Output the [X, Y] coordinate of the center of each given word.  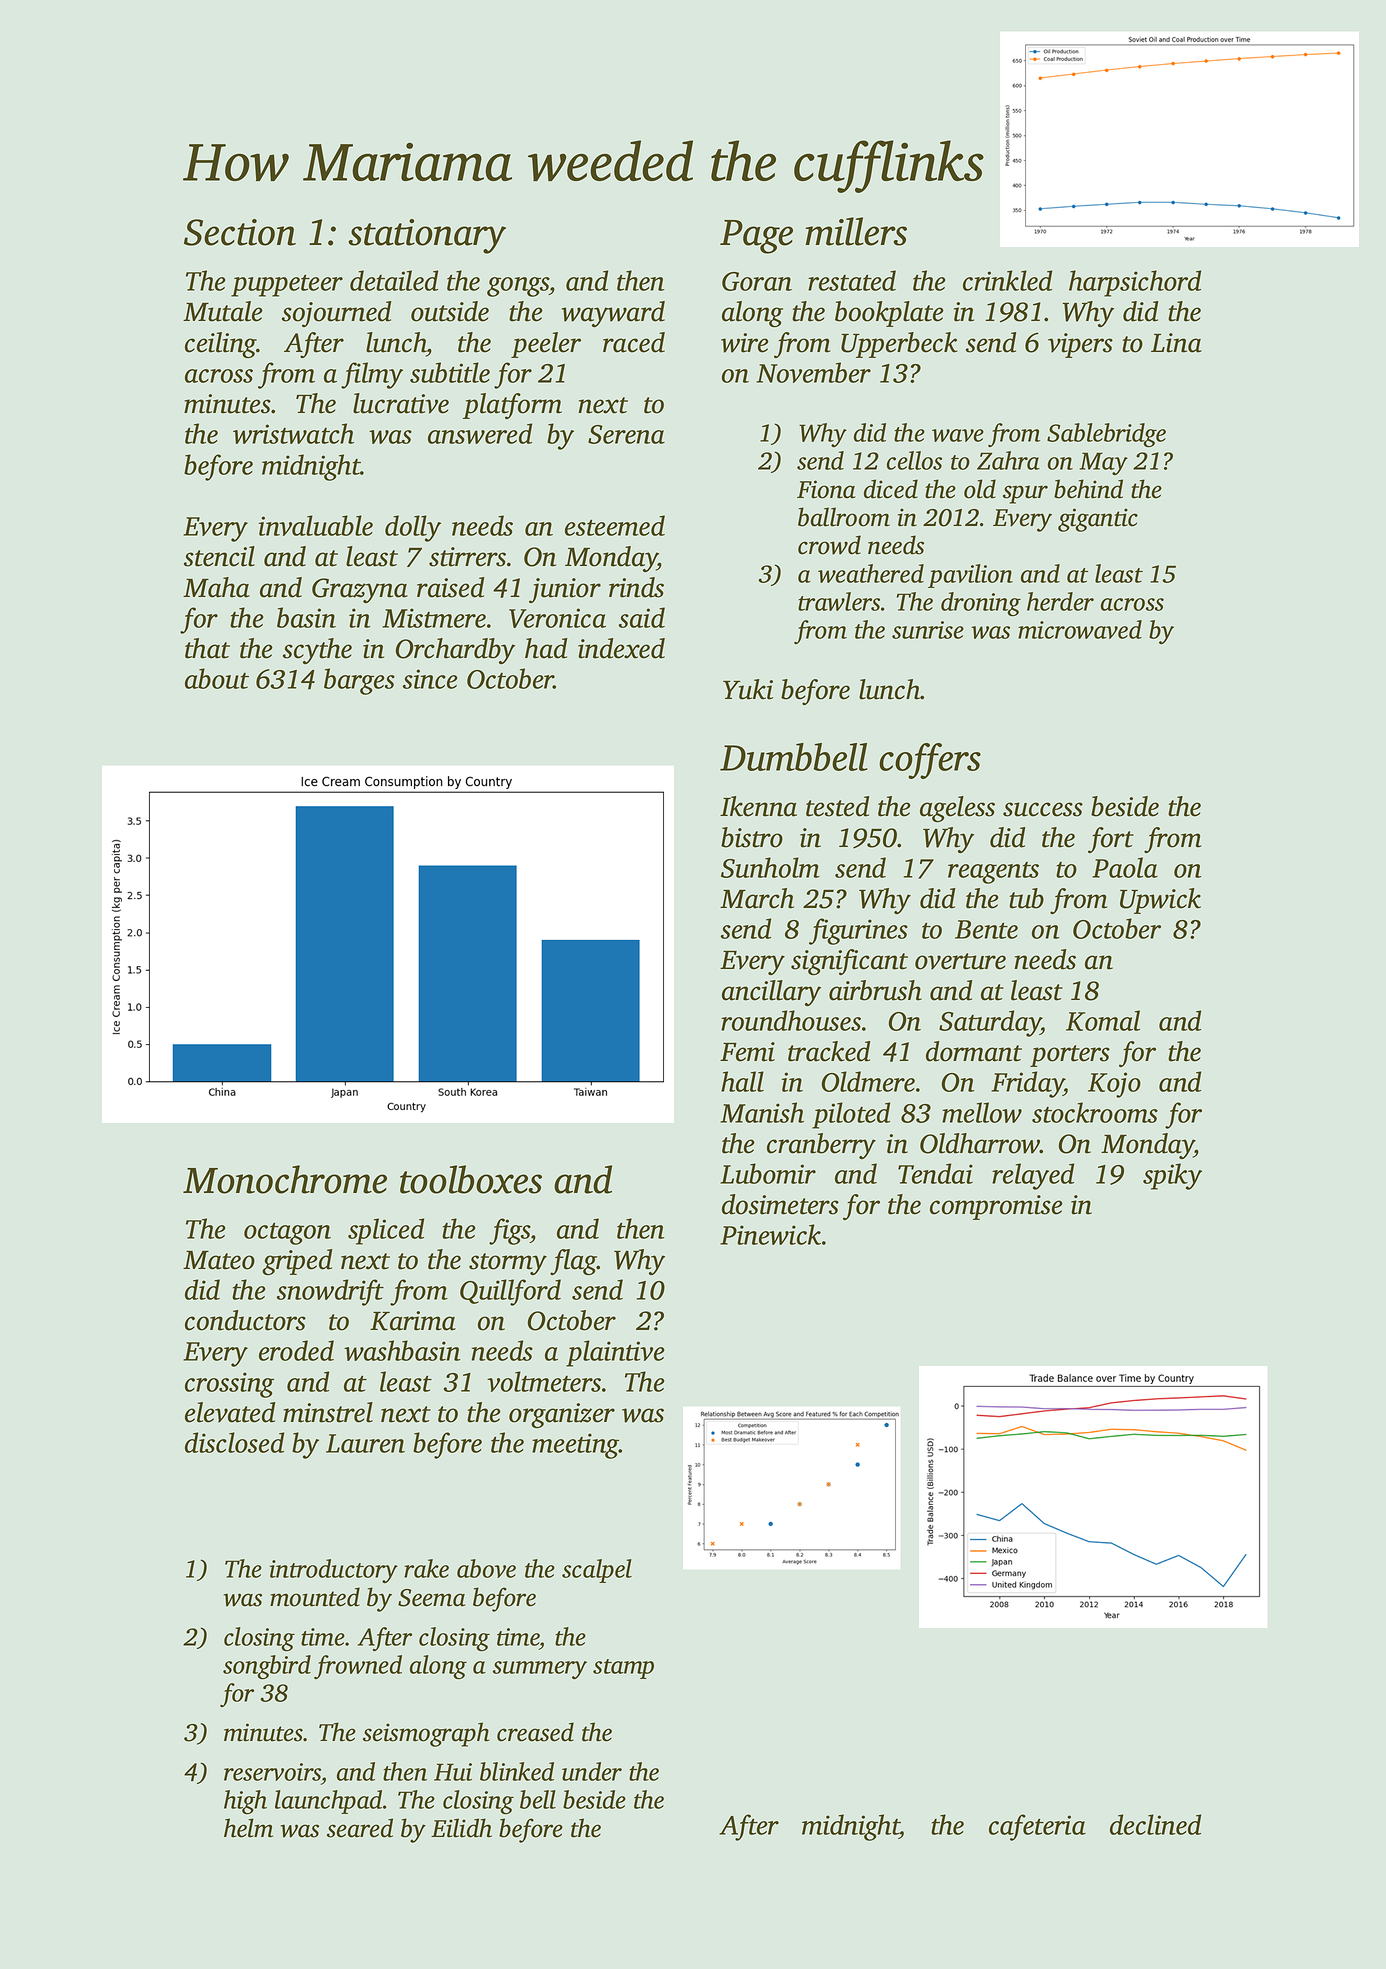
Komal [1103, 1020]
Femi [747, 1052]
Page [756, 237]
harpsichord [1135, 283]
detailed [394, 280]
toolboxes [471, 1179]
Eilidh [461, 1828]
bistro [752, 837]
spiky [1172, 1176]
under [592, 1771]
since [430, 679]
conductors [245, 1320]
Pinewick [770, 1234]
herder [1060, 601]
